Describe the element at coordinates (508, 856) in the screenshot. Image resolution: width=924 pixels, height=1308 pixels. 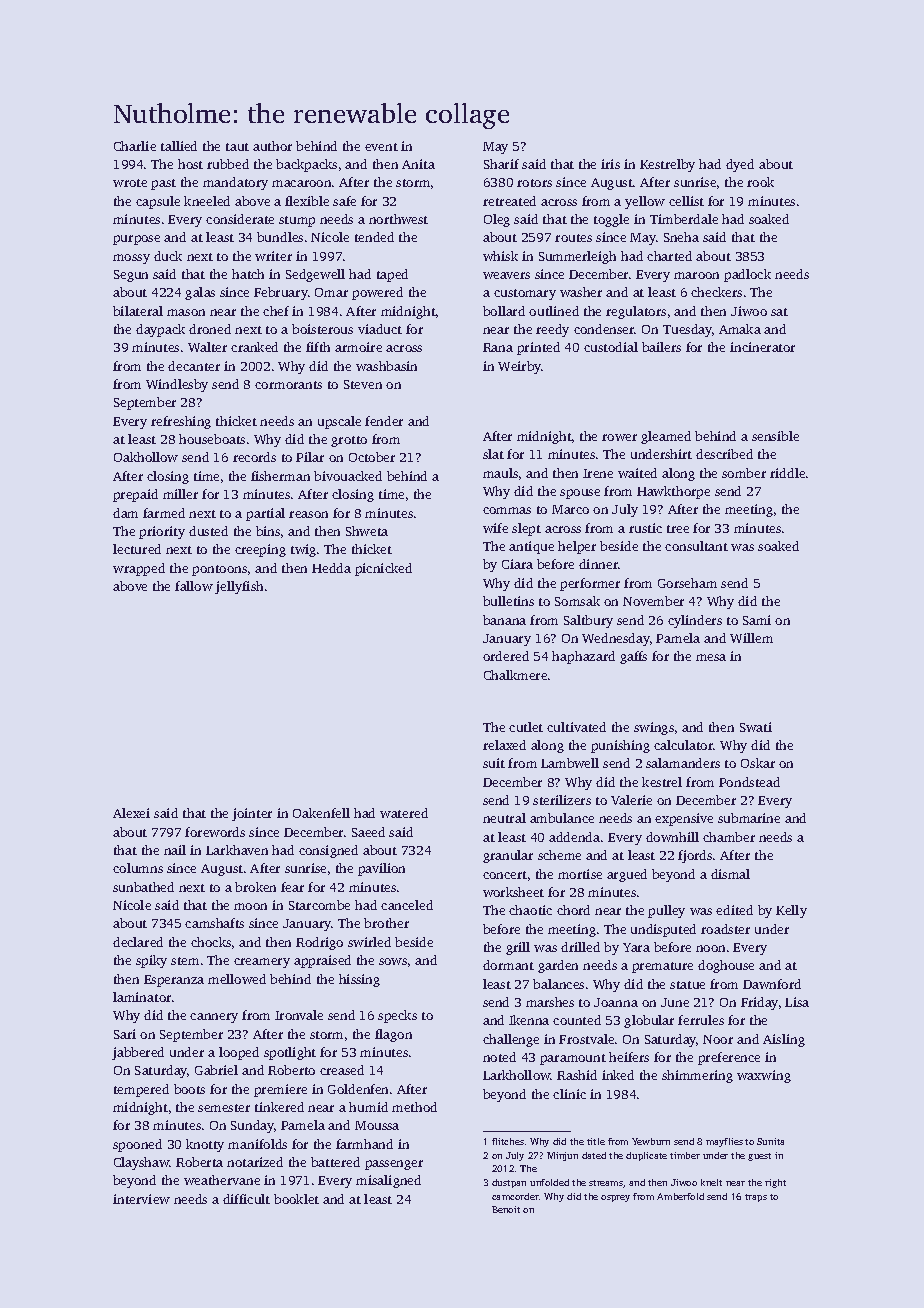
I see `granular` at that location.
